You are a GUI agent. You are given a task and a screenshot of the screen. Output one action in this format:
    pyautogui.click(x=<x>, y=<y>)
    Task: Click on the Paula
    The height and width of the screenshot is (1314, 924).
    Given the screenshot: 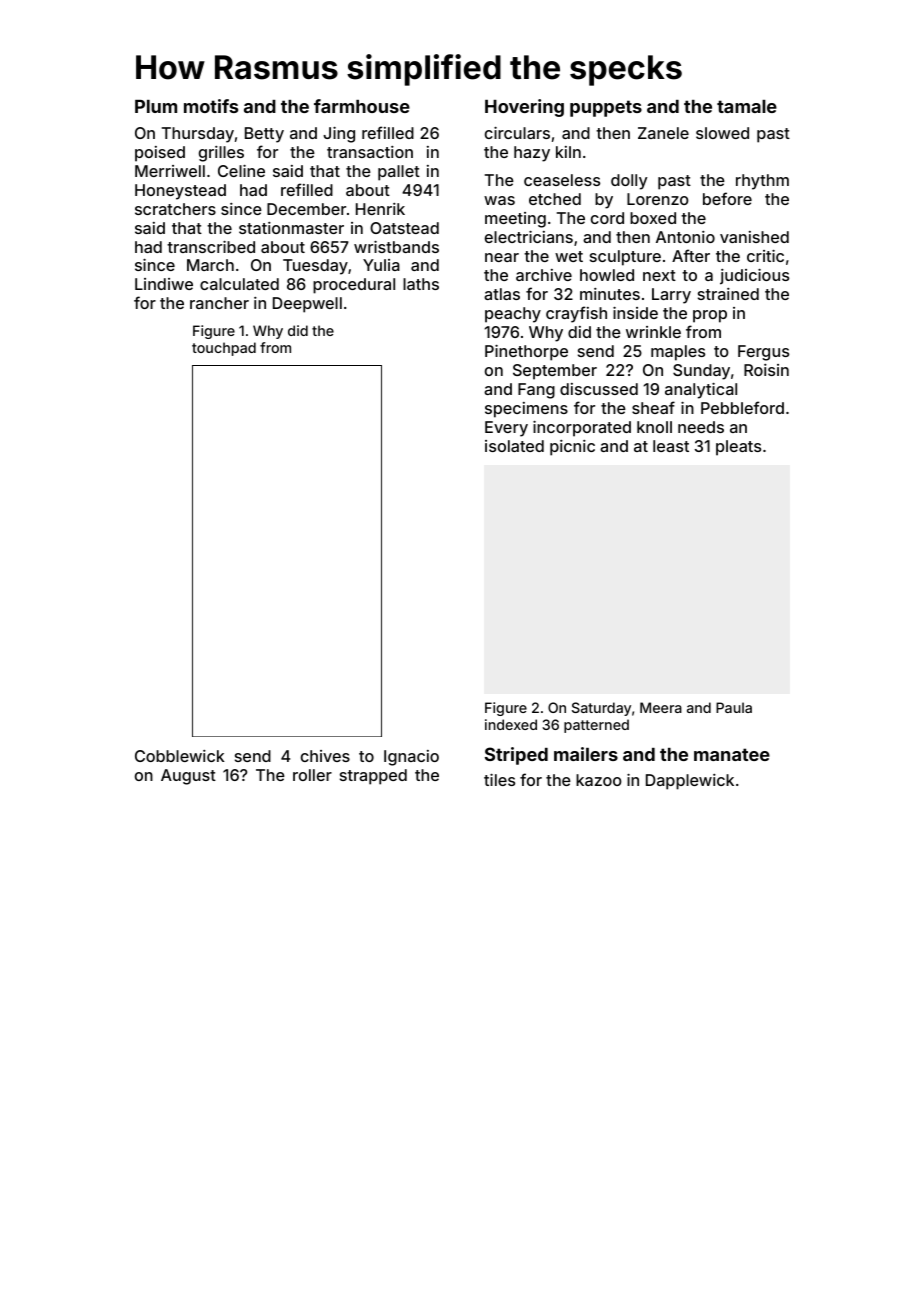 What is the action you would take?
    pyautogui.click(x=734, y=707)
